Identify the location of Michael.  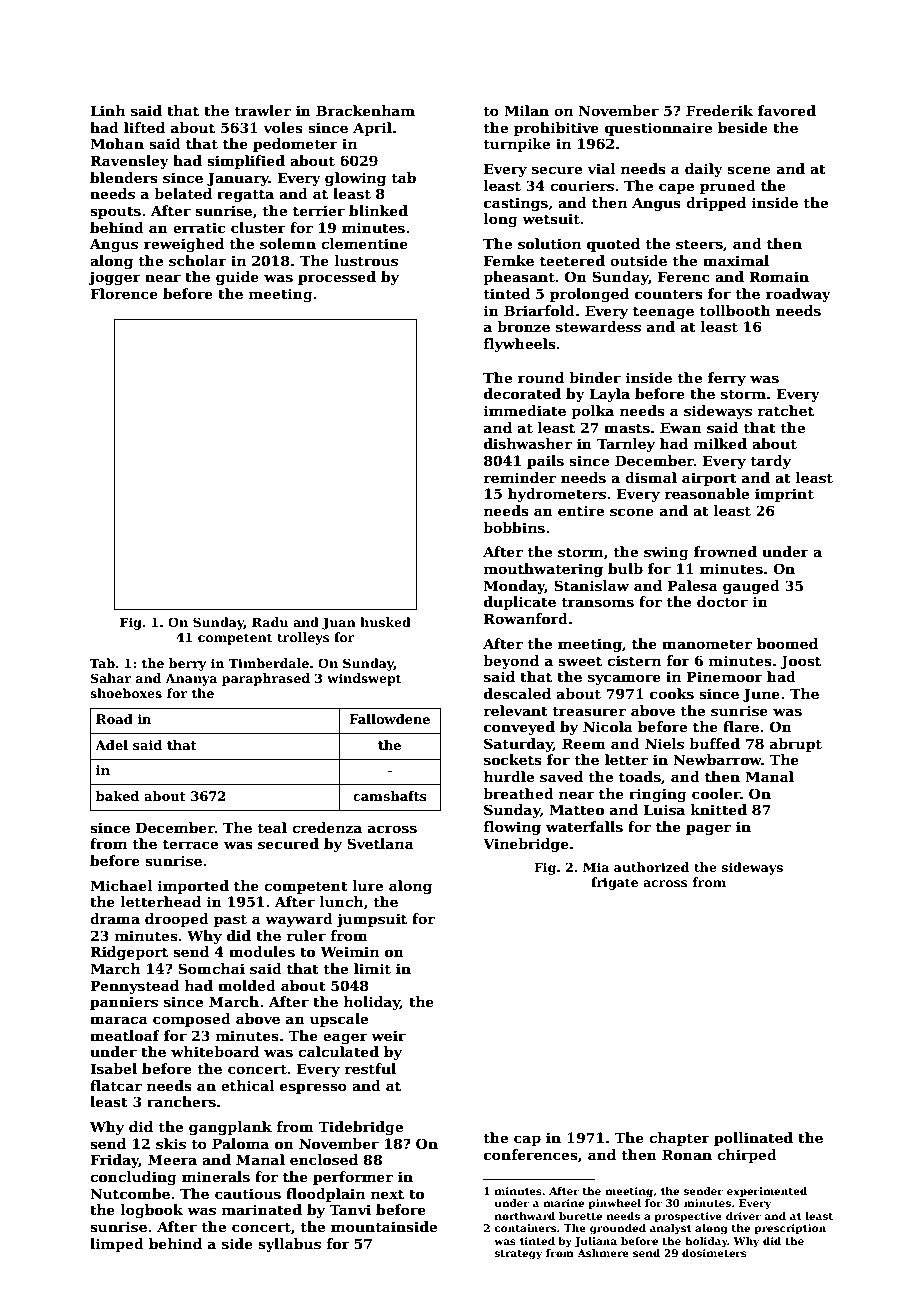
(121, 885).
